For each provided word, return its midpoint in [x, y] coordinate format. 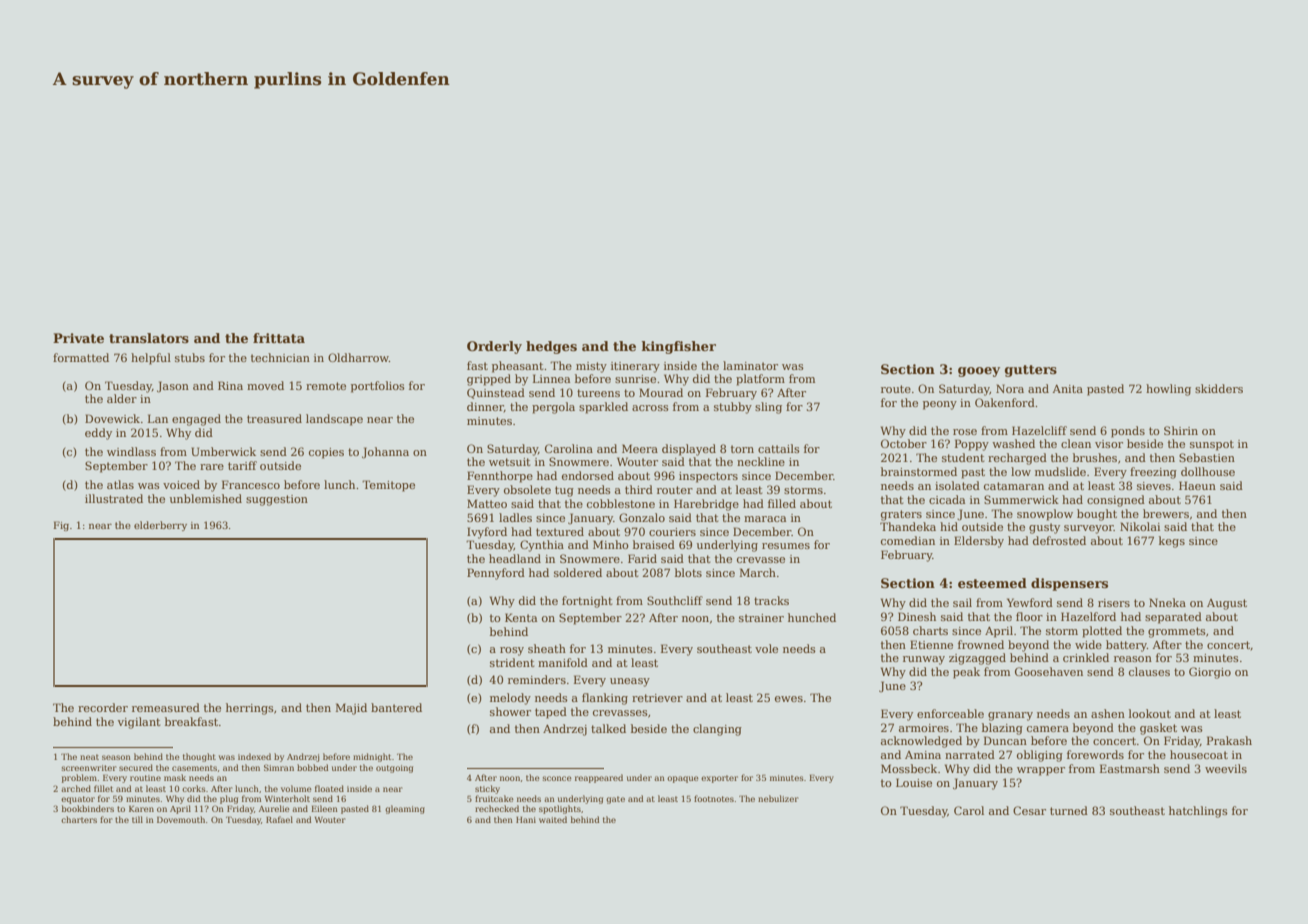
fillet [103, 788]
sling [768, 408]
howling [1168, 390]
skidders [1219, 388]
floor [1029, 616]
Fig [61, 526]
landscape [334, 420]
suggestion [277, 500]
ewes [789, 699]
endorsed [588, 475]
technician [280, 357]
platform [760, 380]
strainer [761, 618]
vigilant [139, 723]
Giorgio [1210, 673]
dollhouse [1208, 471]
